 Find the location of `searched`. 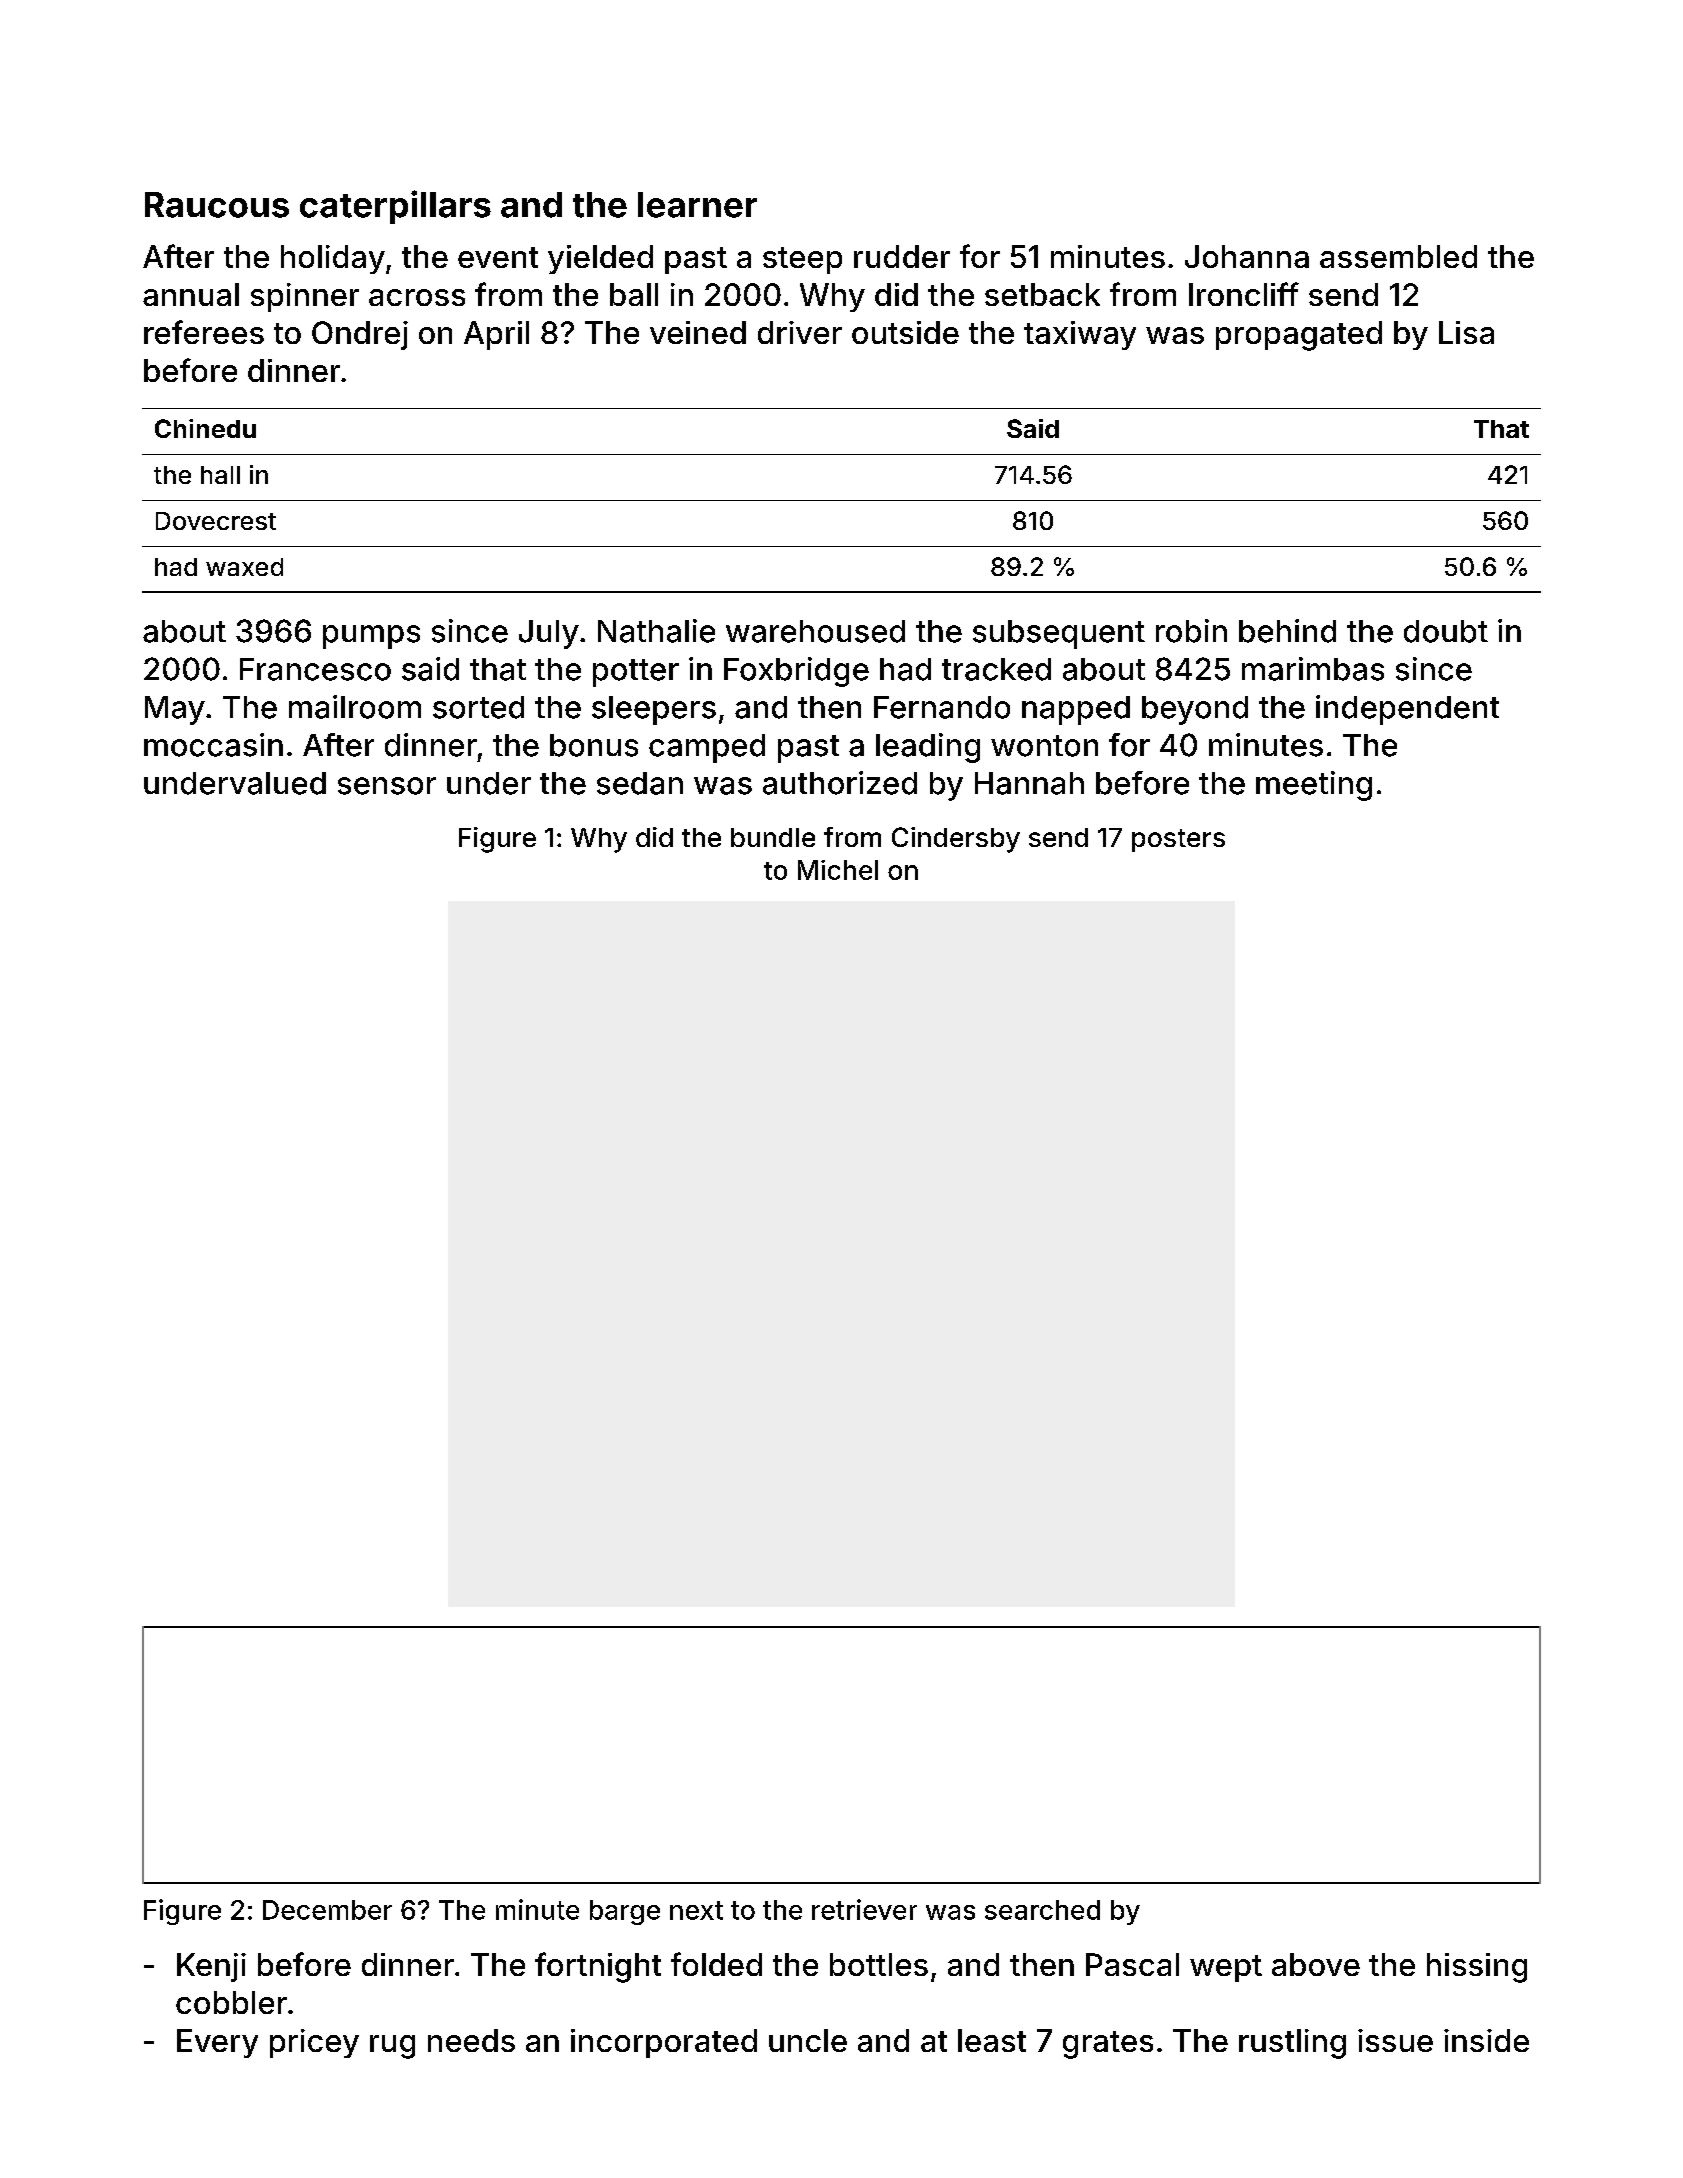

searched is located at coordinates (1042, 1910).
